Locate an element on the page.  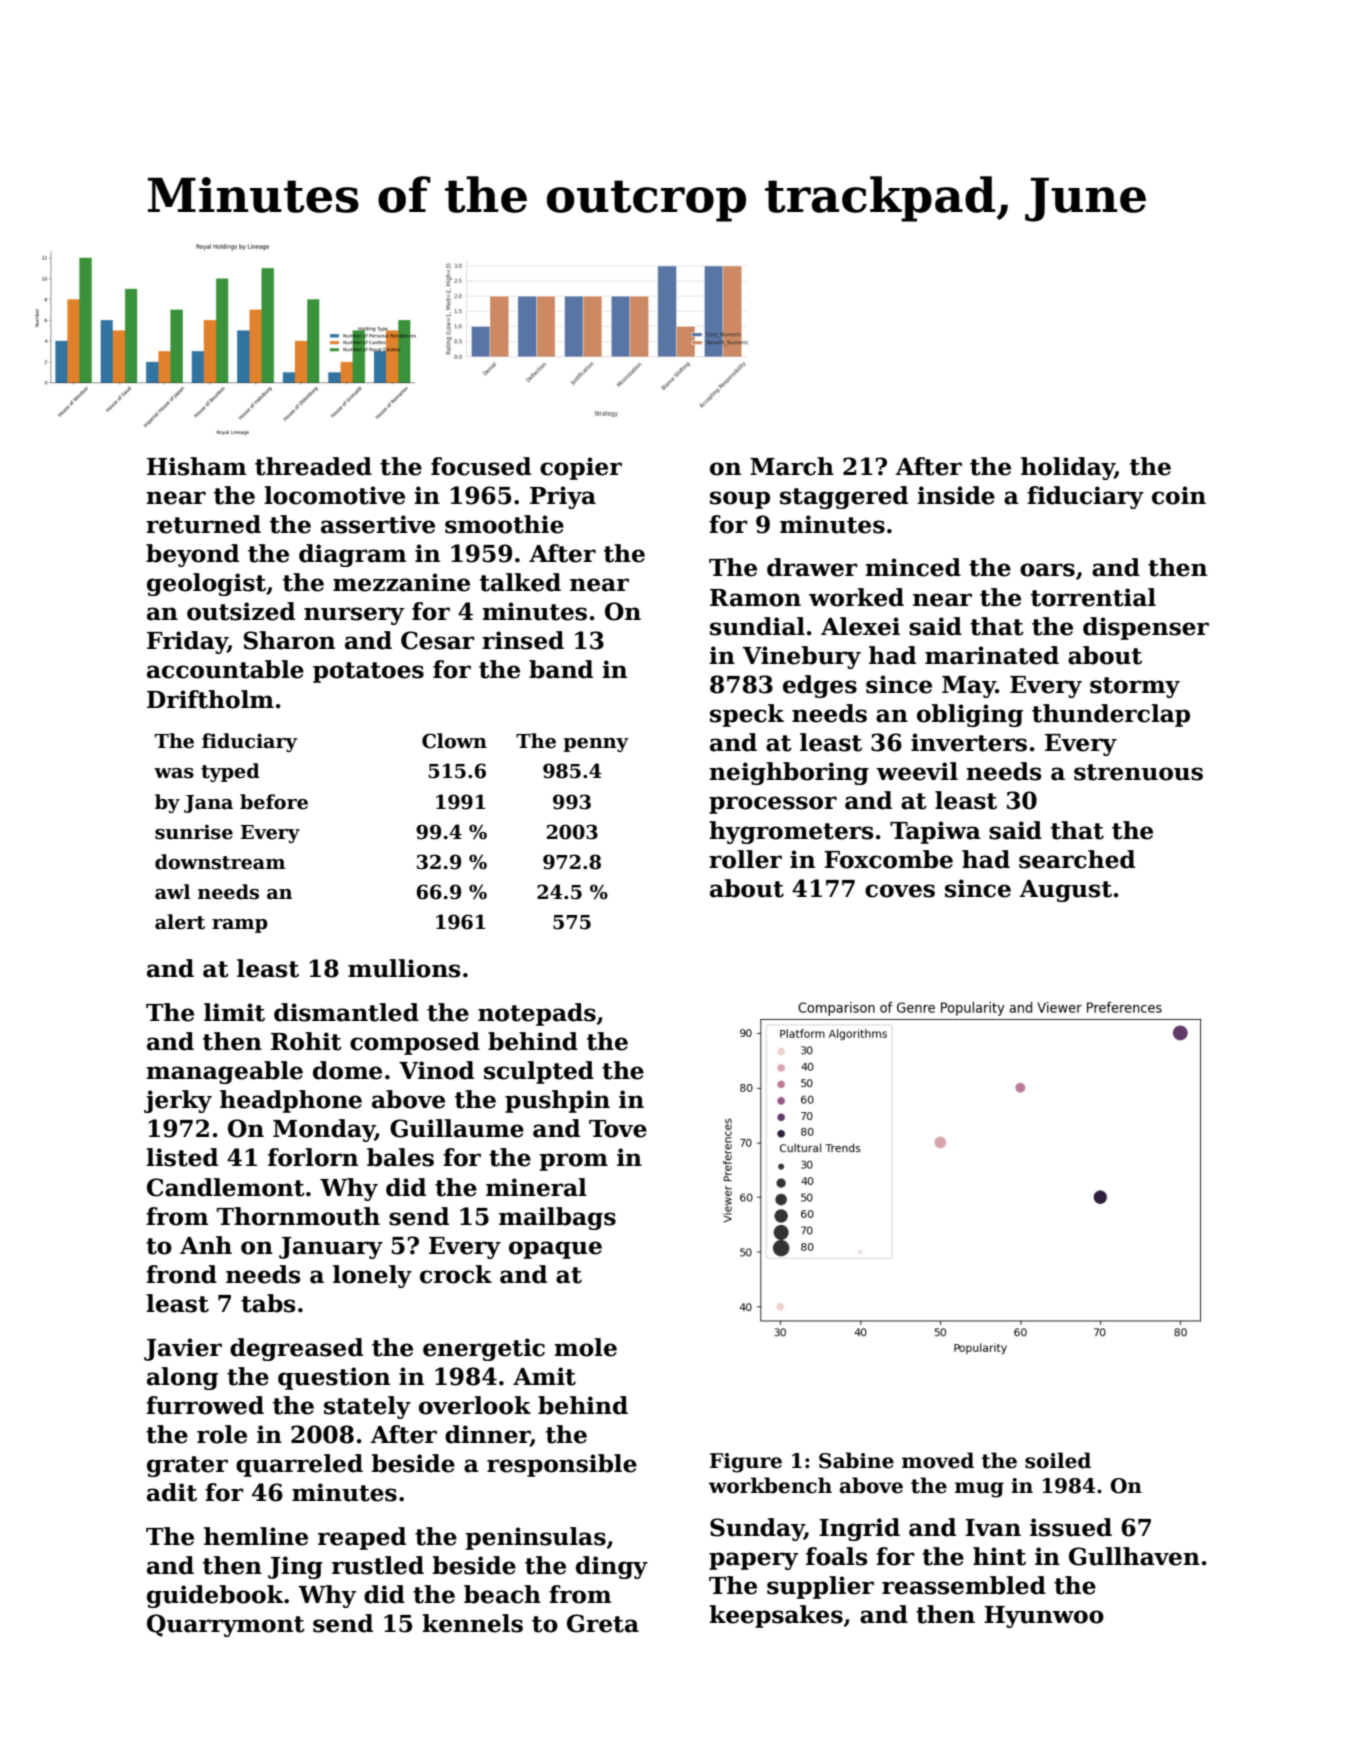
adit is located at coordinates (172, 1492).
